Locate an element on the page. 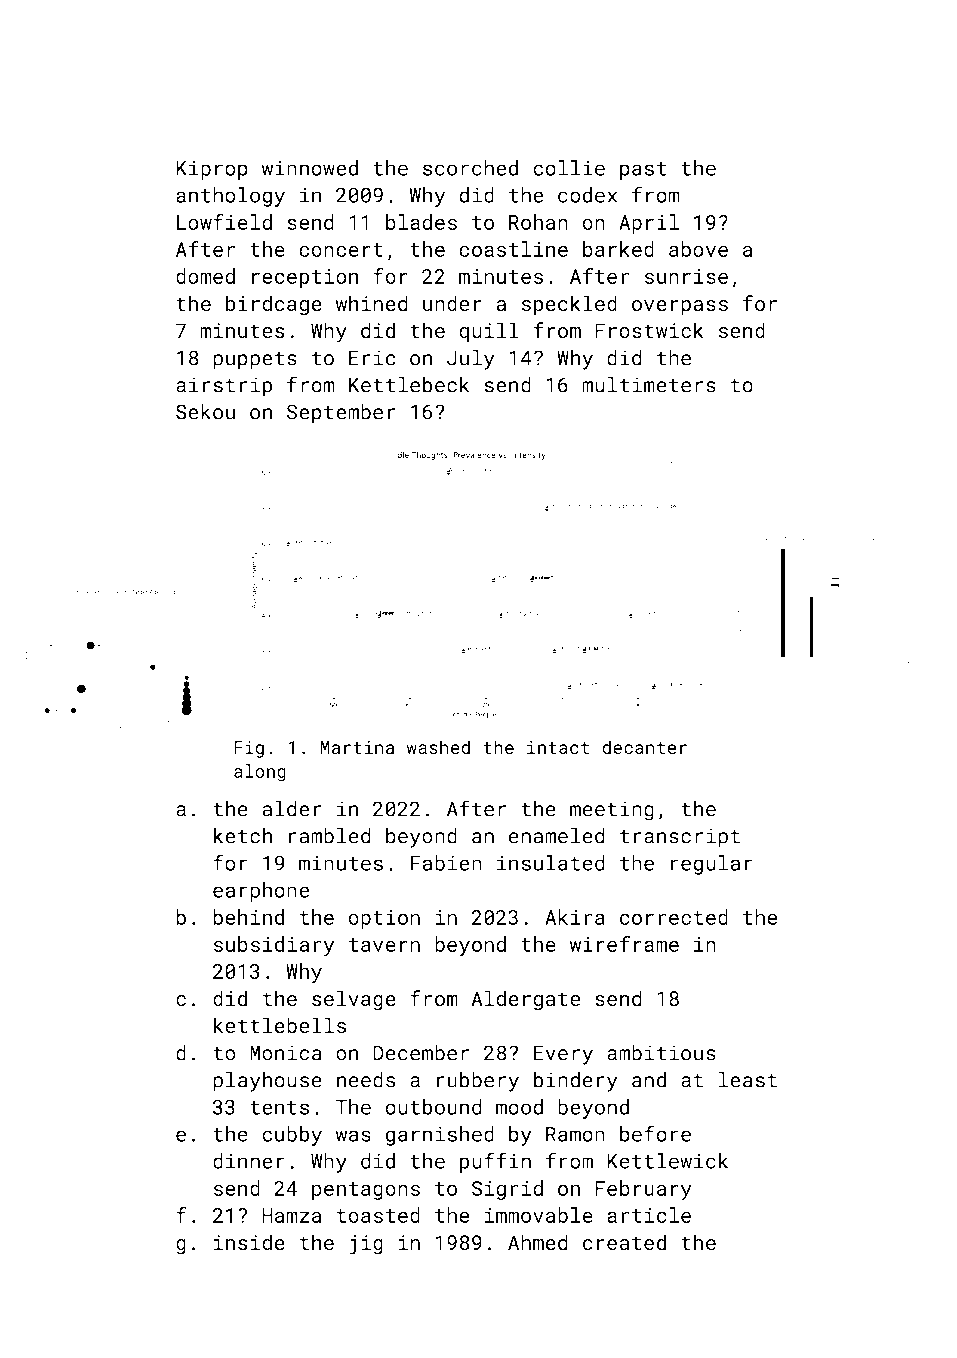 The image size is (957, 1358). puppets is located at coordinates (255, 360).
